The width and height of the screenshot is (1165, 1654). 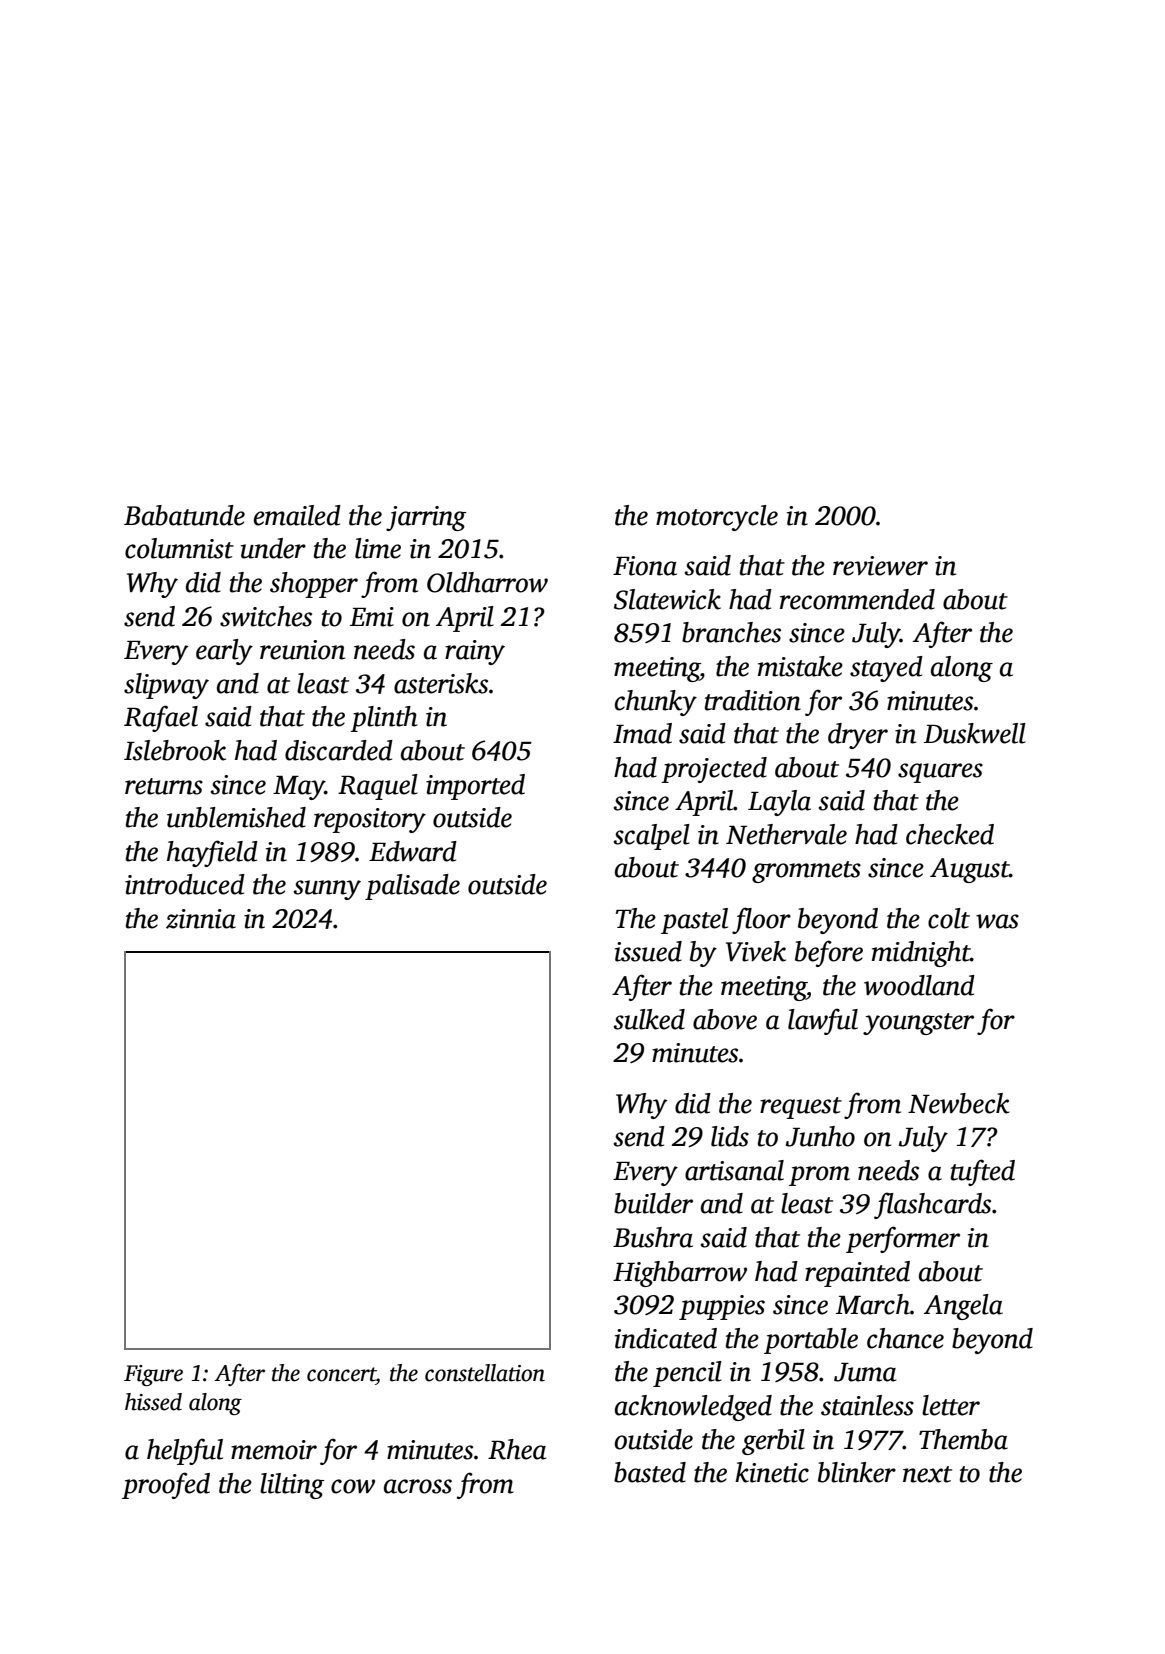 What do you see at coordinates (857, 1472) in the screenshot?
I see `blinker` at bounding box center [857, 1472].
